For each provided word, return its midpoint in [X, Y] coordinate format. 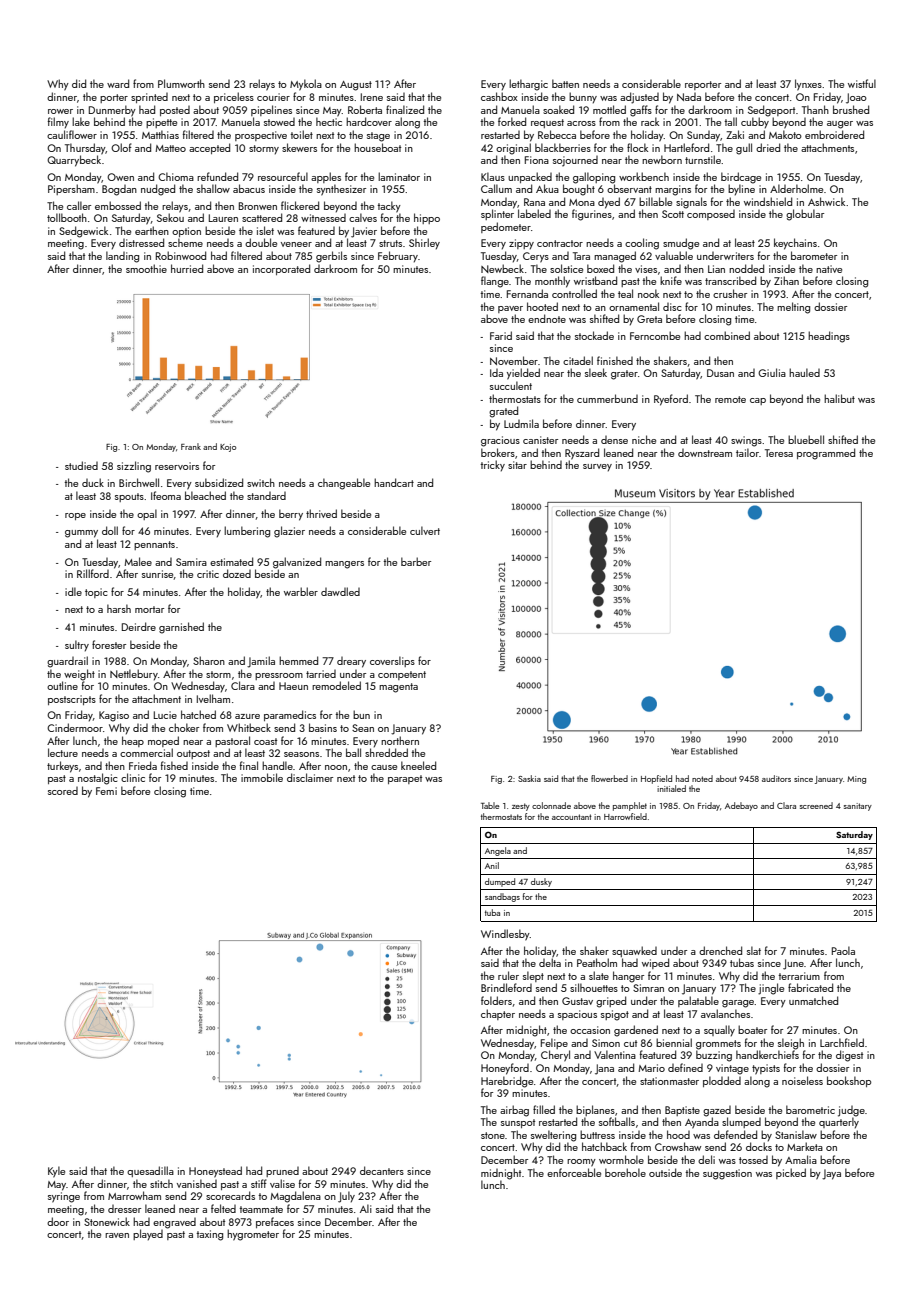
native [829, 269]
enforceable [574, 1172]
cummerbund [607, 398]
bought [579, 190]
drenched [720, 950]
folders [496, 1000]
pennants [154, 545]
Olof [121, 147]
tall [730, 121]
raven [117, 1235]
